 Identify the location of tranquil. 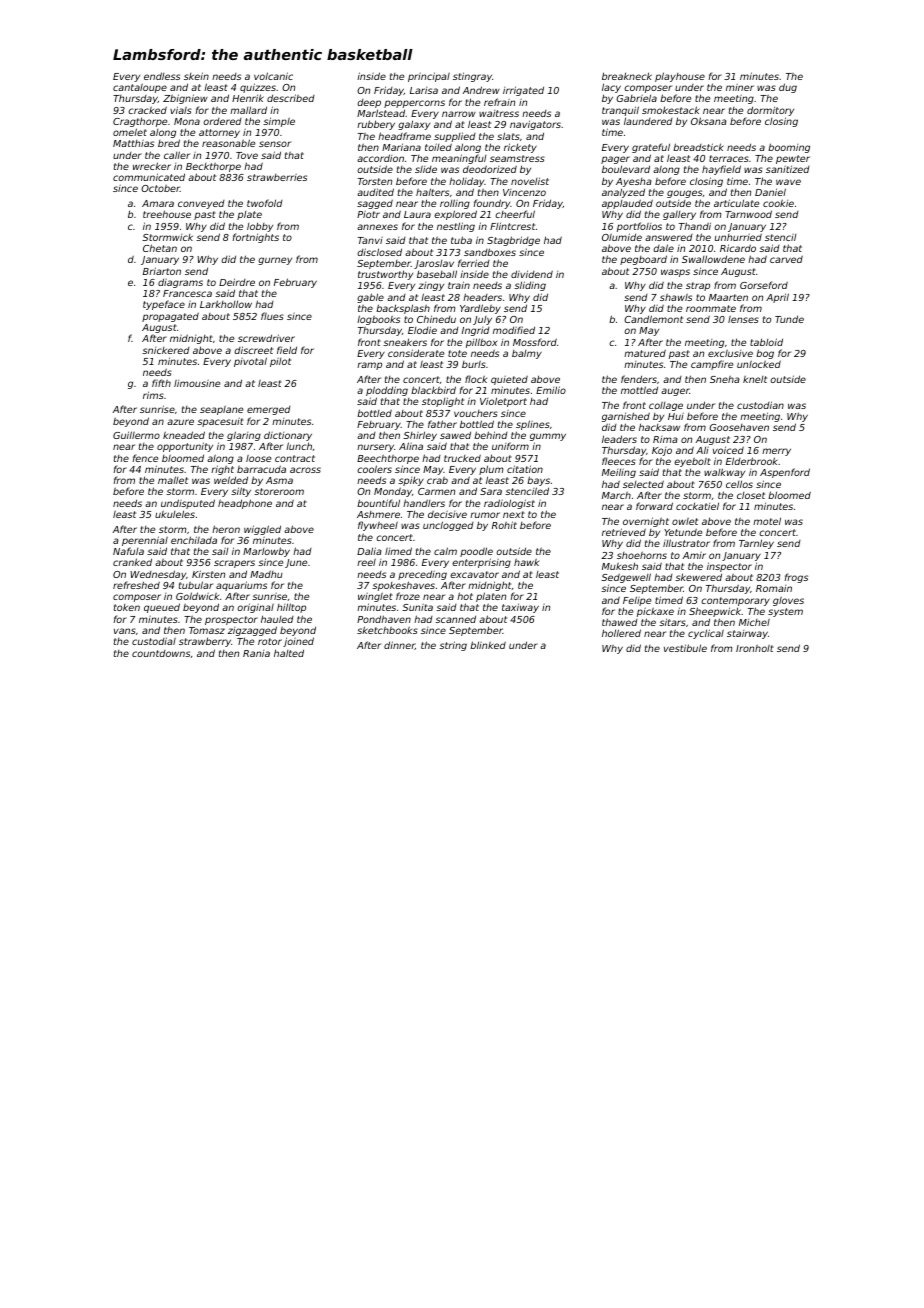
(620, 111).
